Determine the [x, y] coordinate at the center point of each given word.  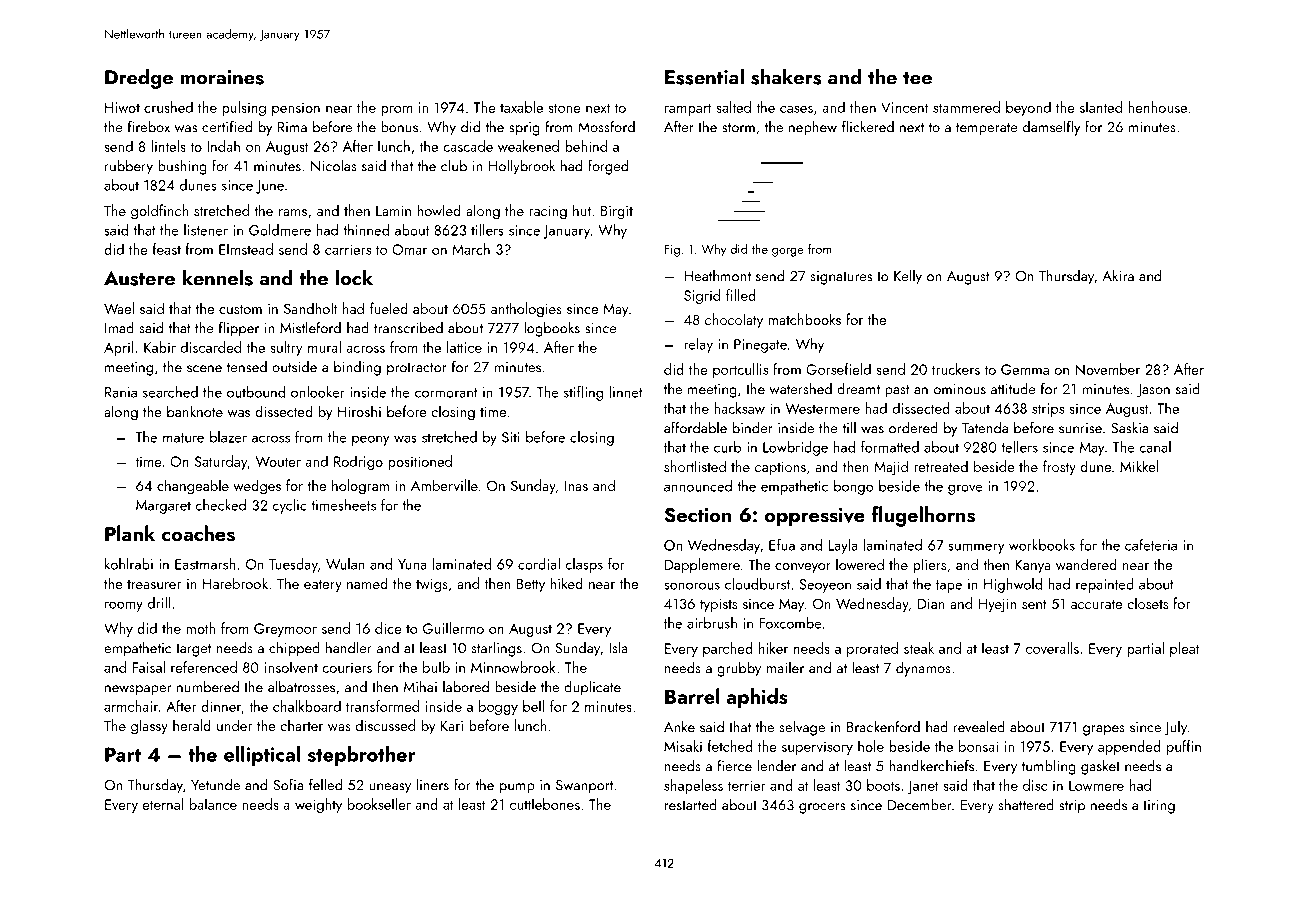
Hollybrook [522, 167]
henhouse [1157, 107]
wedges [257, 487]
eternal [163, 804]
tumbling [1049, 767]
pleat [1184, 649]
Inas [576, 485]
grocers [822, 808]
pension [296, 109]
